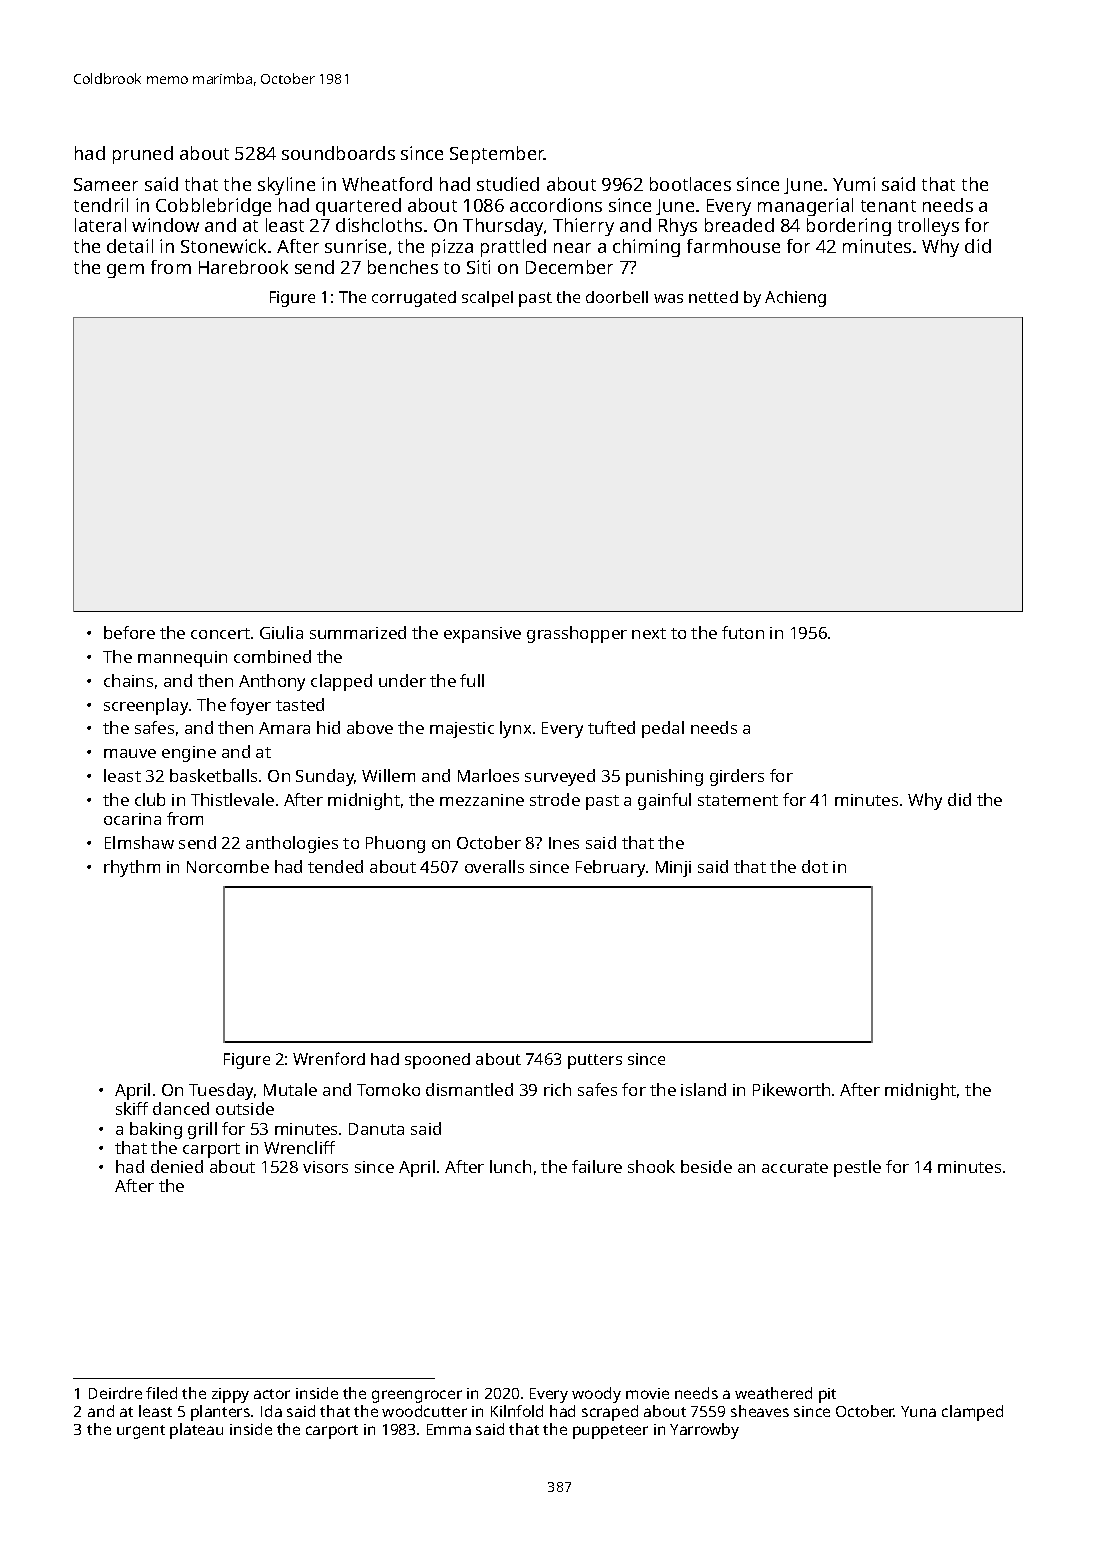  Describe the element at coordinates (281, 632) in the screenshot. I see `Giulia` at that location.
